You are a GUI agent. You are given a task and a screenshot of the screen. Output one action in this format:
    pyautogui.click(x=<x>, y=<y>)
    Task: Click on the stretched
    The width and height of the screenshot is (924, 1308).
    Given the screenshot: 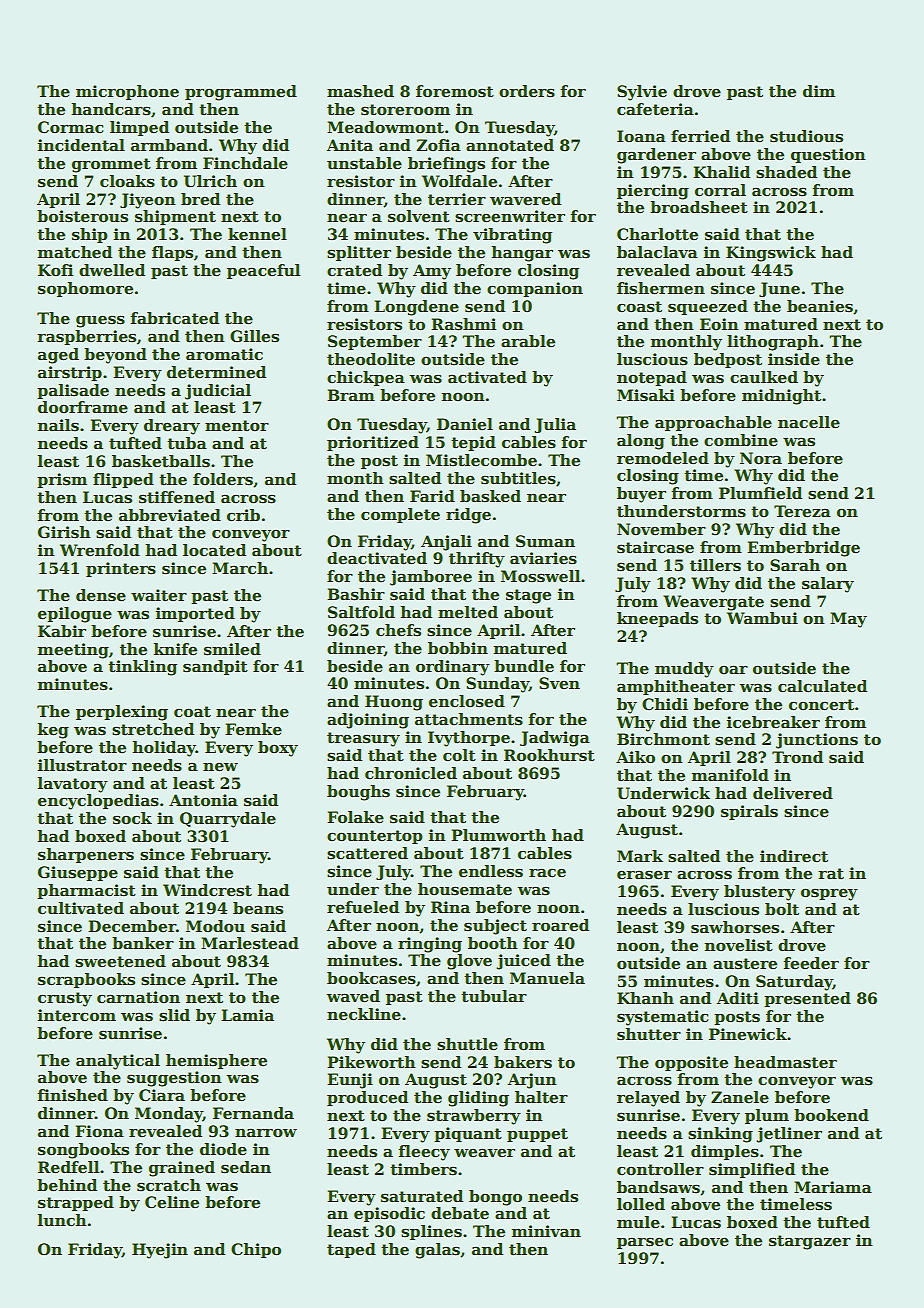 What is the action you would take?
    pyautogui.click(x=153, y=729)
